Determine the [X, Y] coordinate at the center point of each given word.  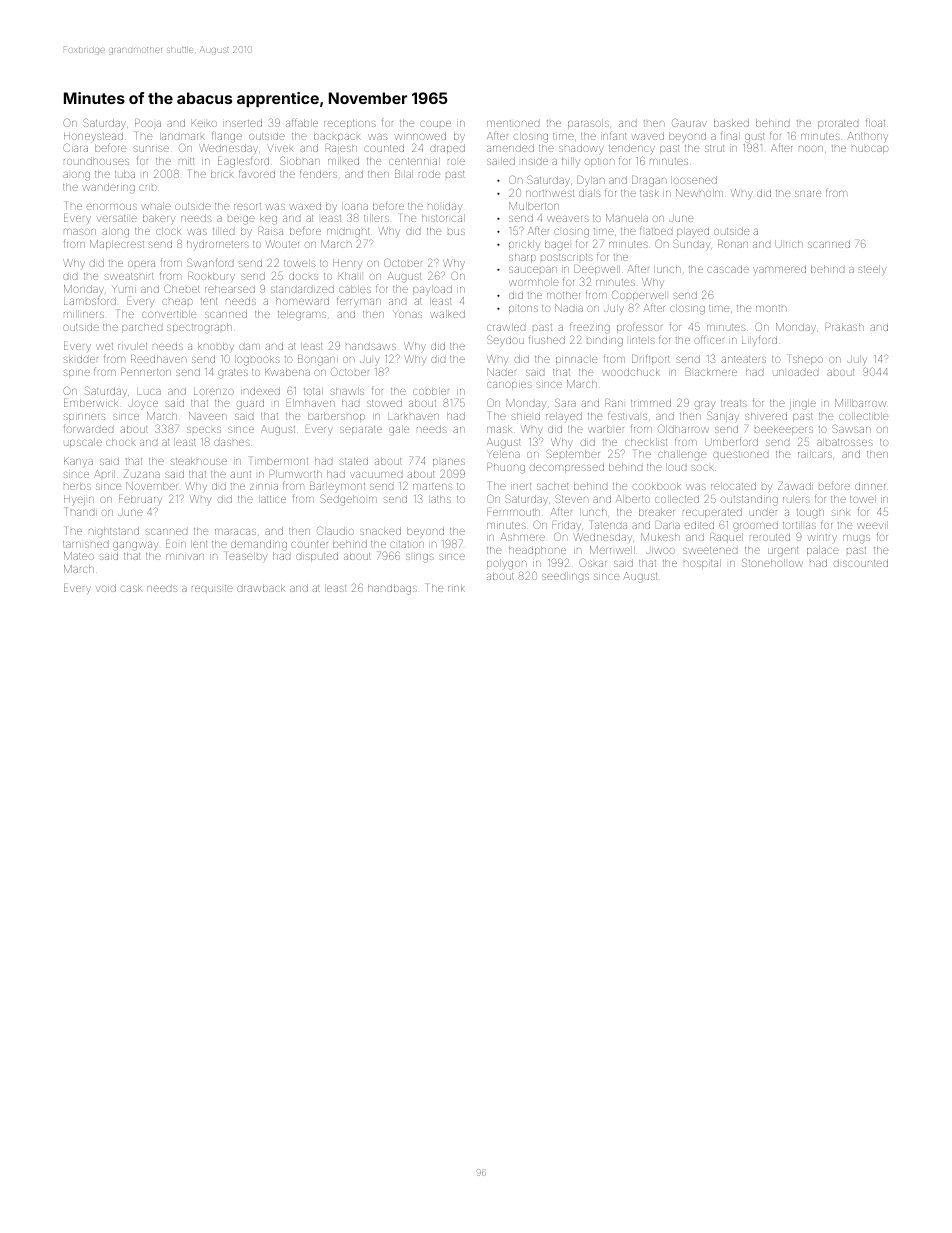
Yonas [407, 314]
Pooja [148, 124]
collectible [863, 416]
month [771, 308]
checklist [646, 442]
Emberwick [91, 403]
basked [731, 123]
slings [420, 558]
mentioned [513, 123]
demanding [259, 545]
